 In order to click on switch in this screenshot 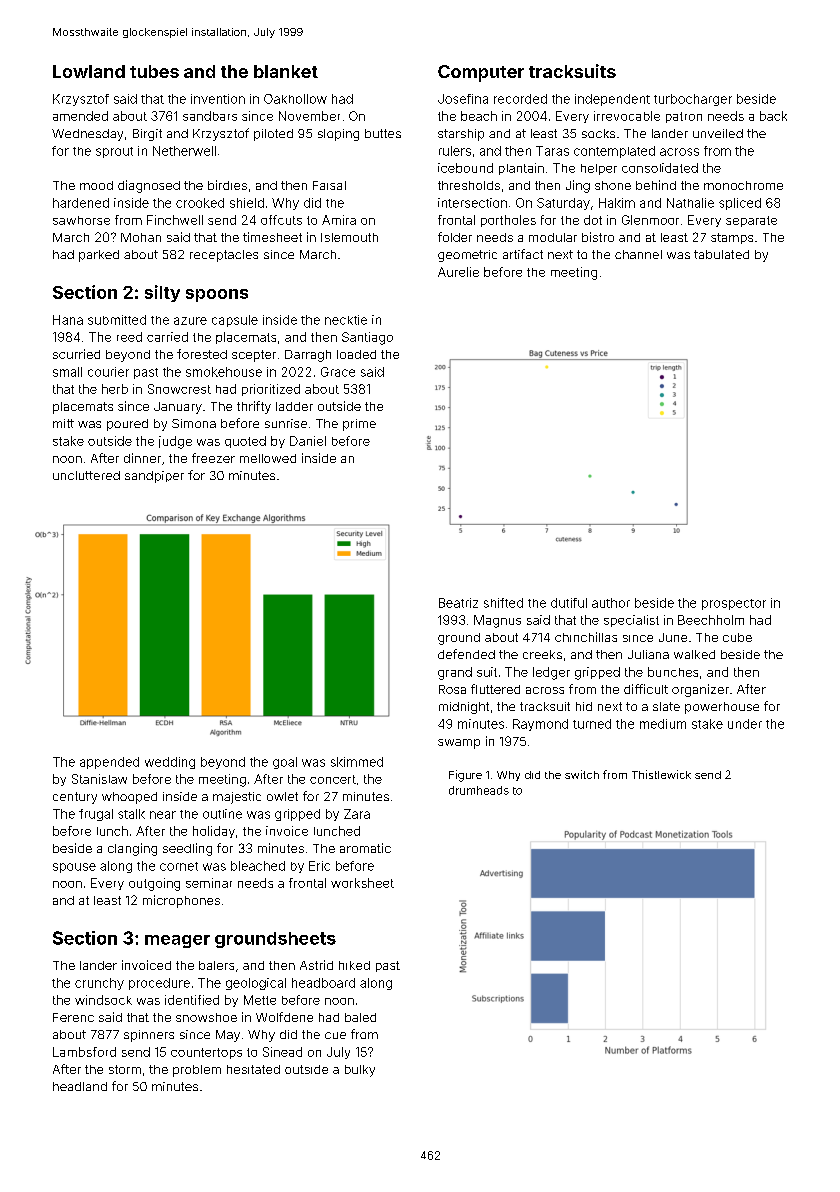, I will do `click(582, 774)`.
